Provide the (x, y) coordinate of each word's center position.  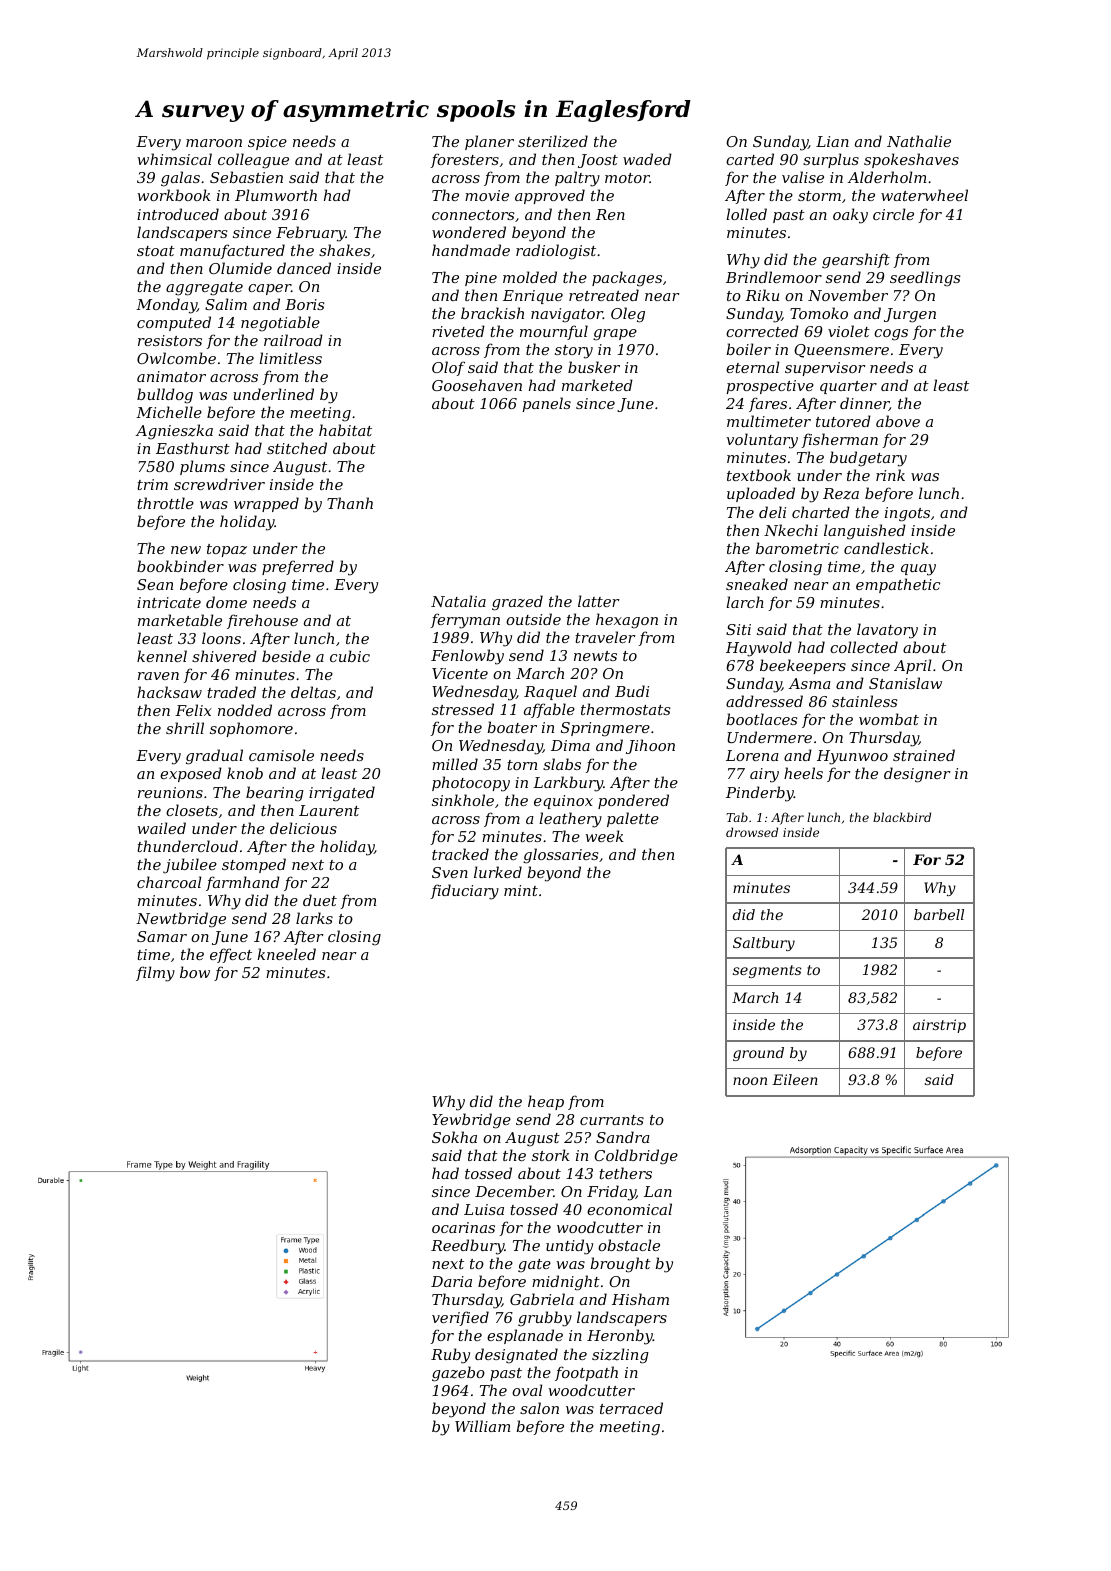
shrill (185, 728)
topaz (227, 550)
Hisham (640, 1299)
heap (546, 1102)
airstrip (939, 1026)
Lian (832, 141)
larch (745, 602)
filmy (155, 974)
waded (647, 159)
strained (924, 755)
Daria (451, 1281)
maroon (214, 143)
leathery (570, 820)
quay (918, 570)
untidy (569, 1247)
